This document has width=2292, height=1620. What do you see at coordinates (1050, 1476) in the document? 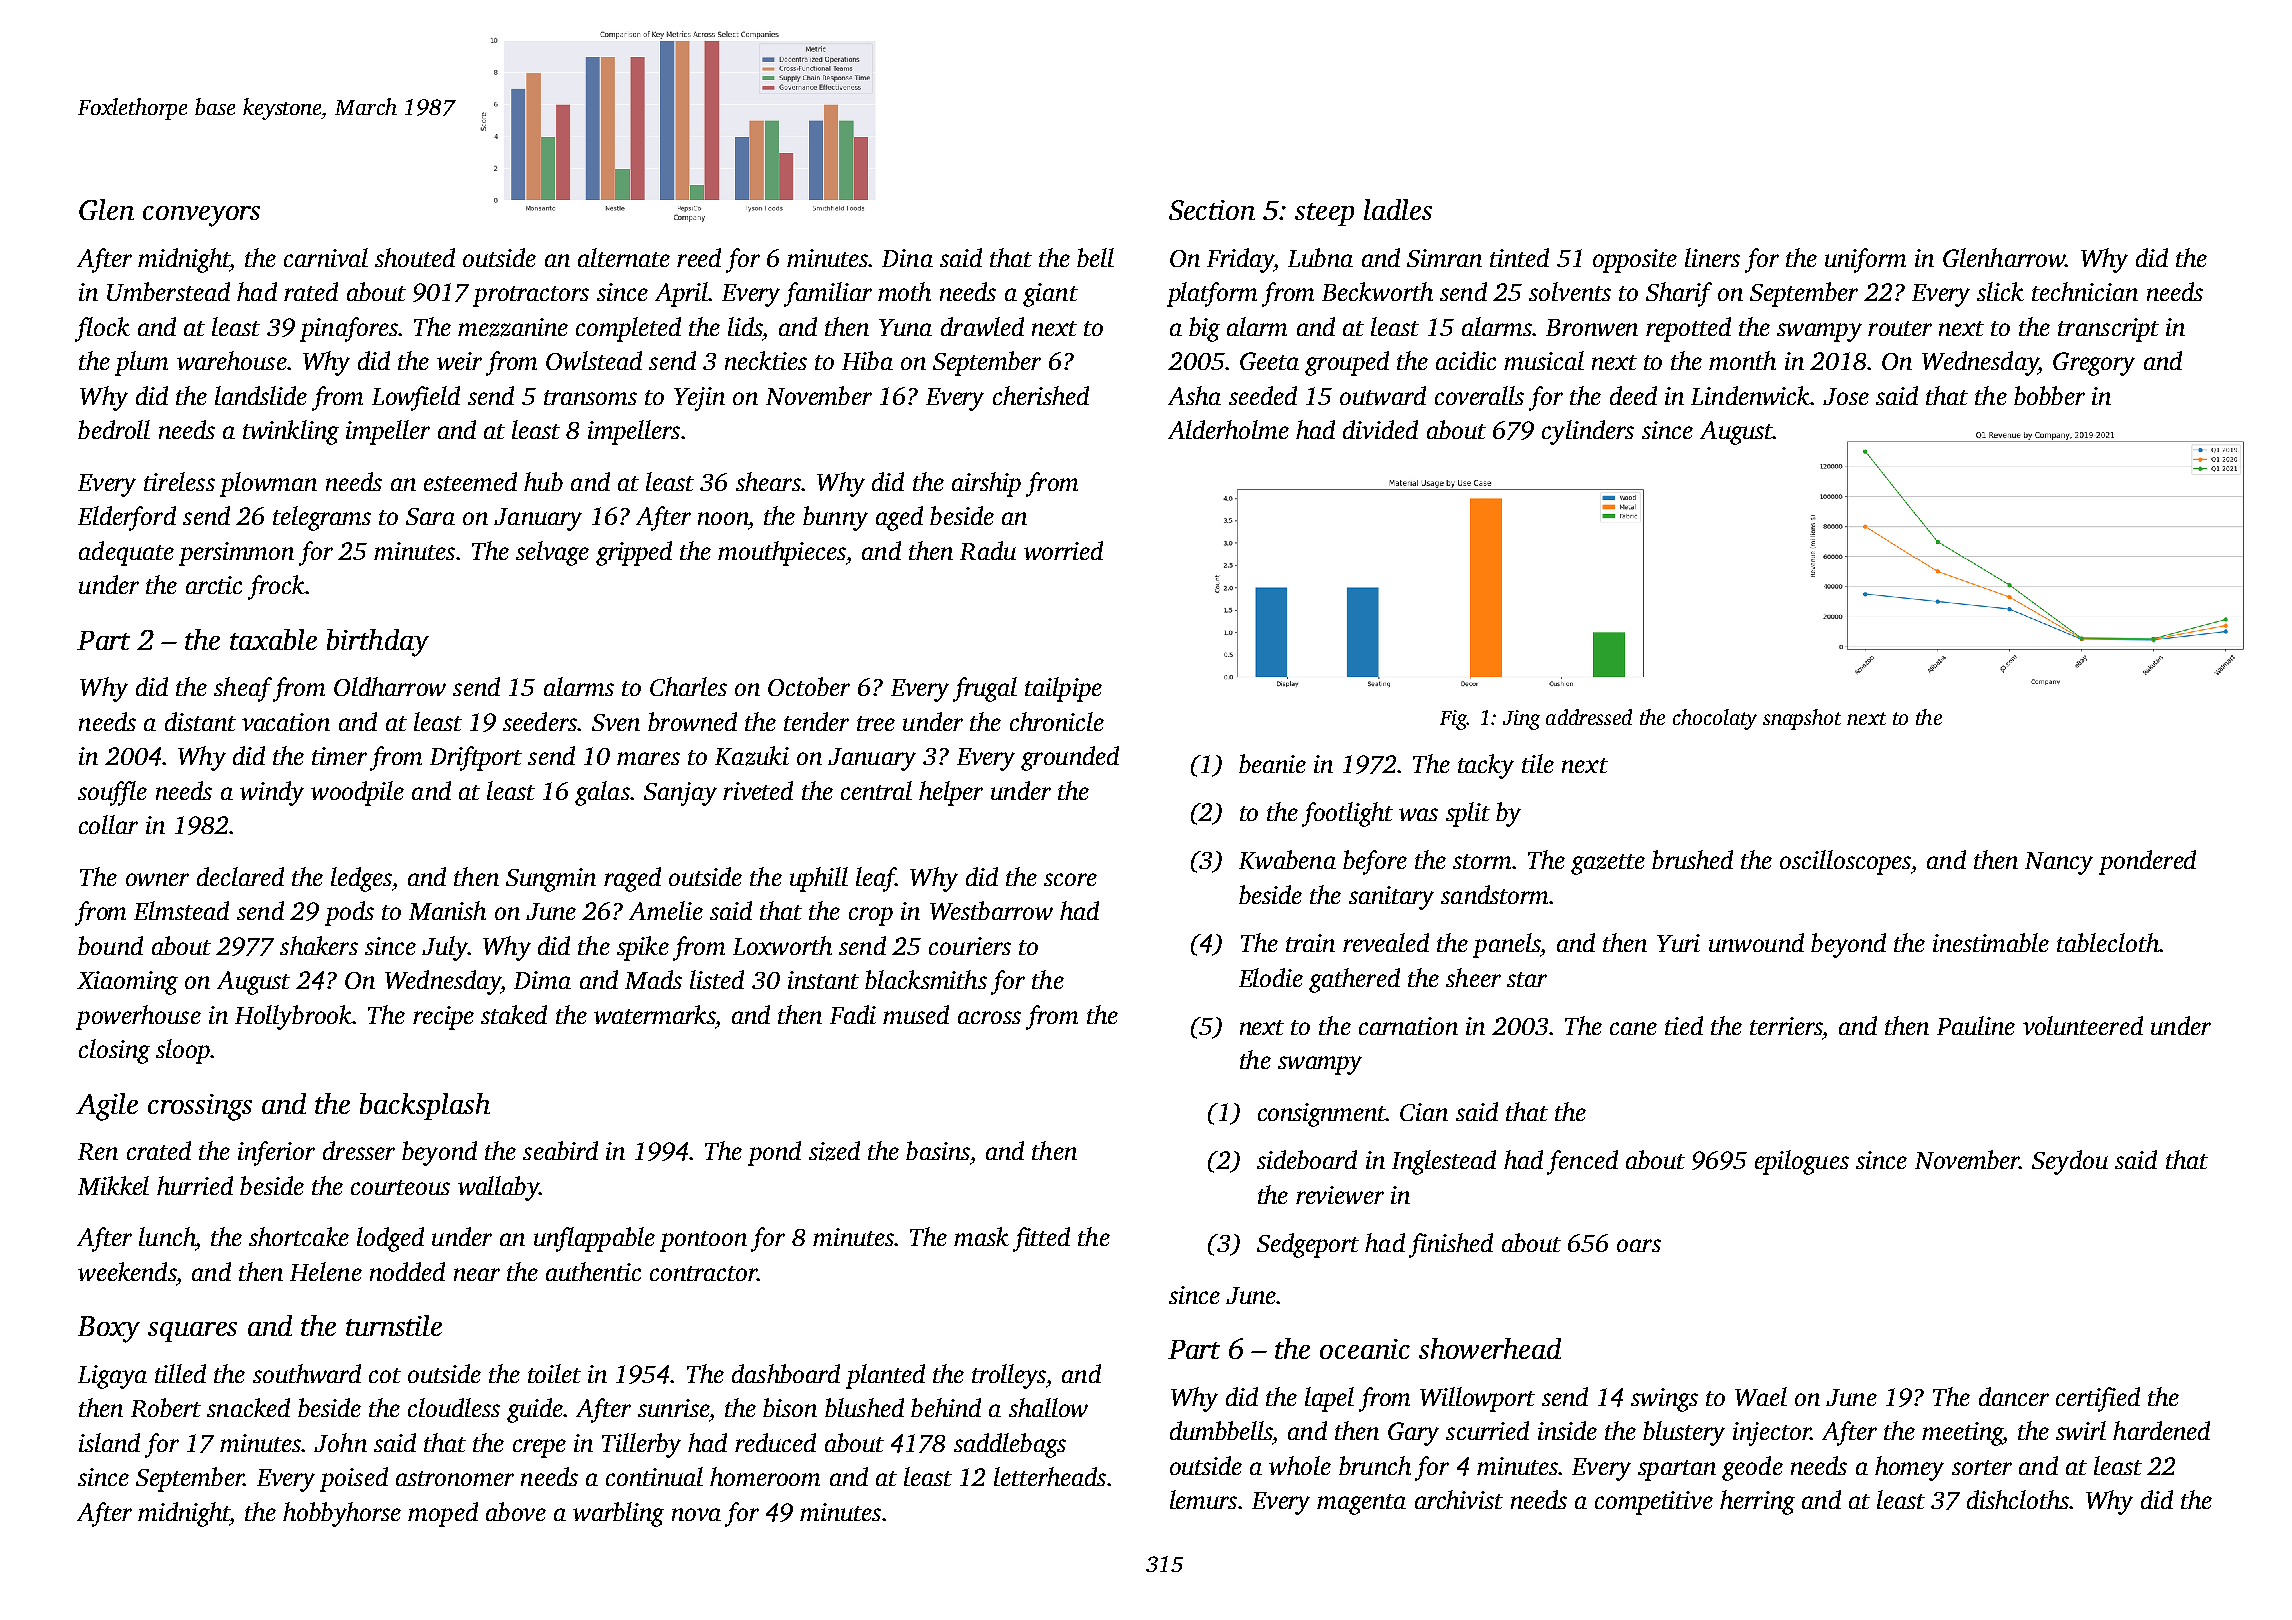
I see `letterheads` at bounding box center [1050, 1476].
